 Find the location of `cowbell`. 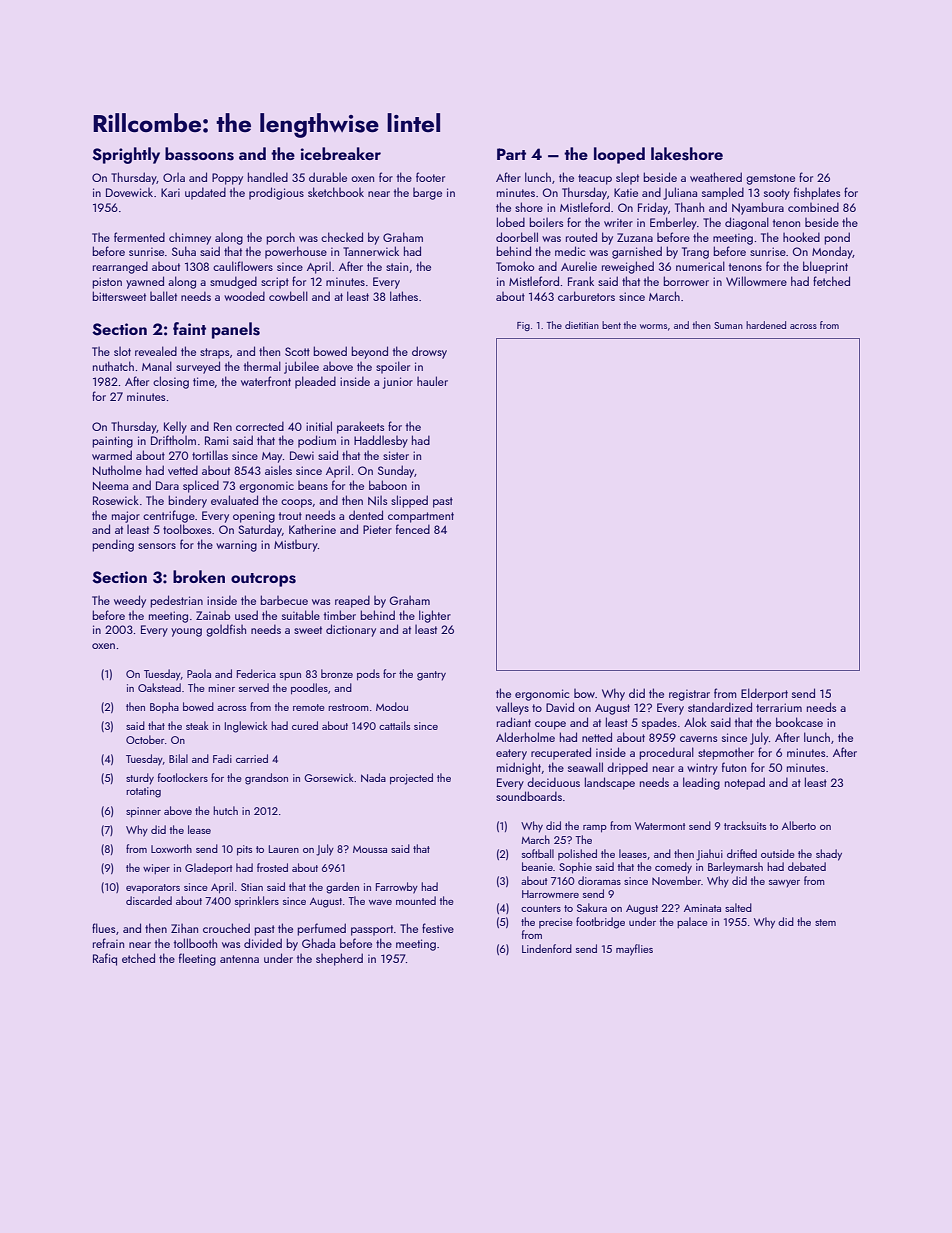

cowbell is located at coordinates (288, 296).
